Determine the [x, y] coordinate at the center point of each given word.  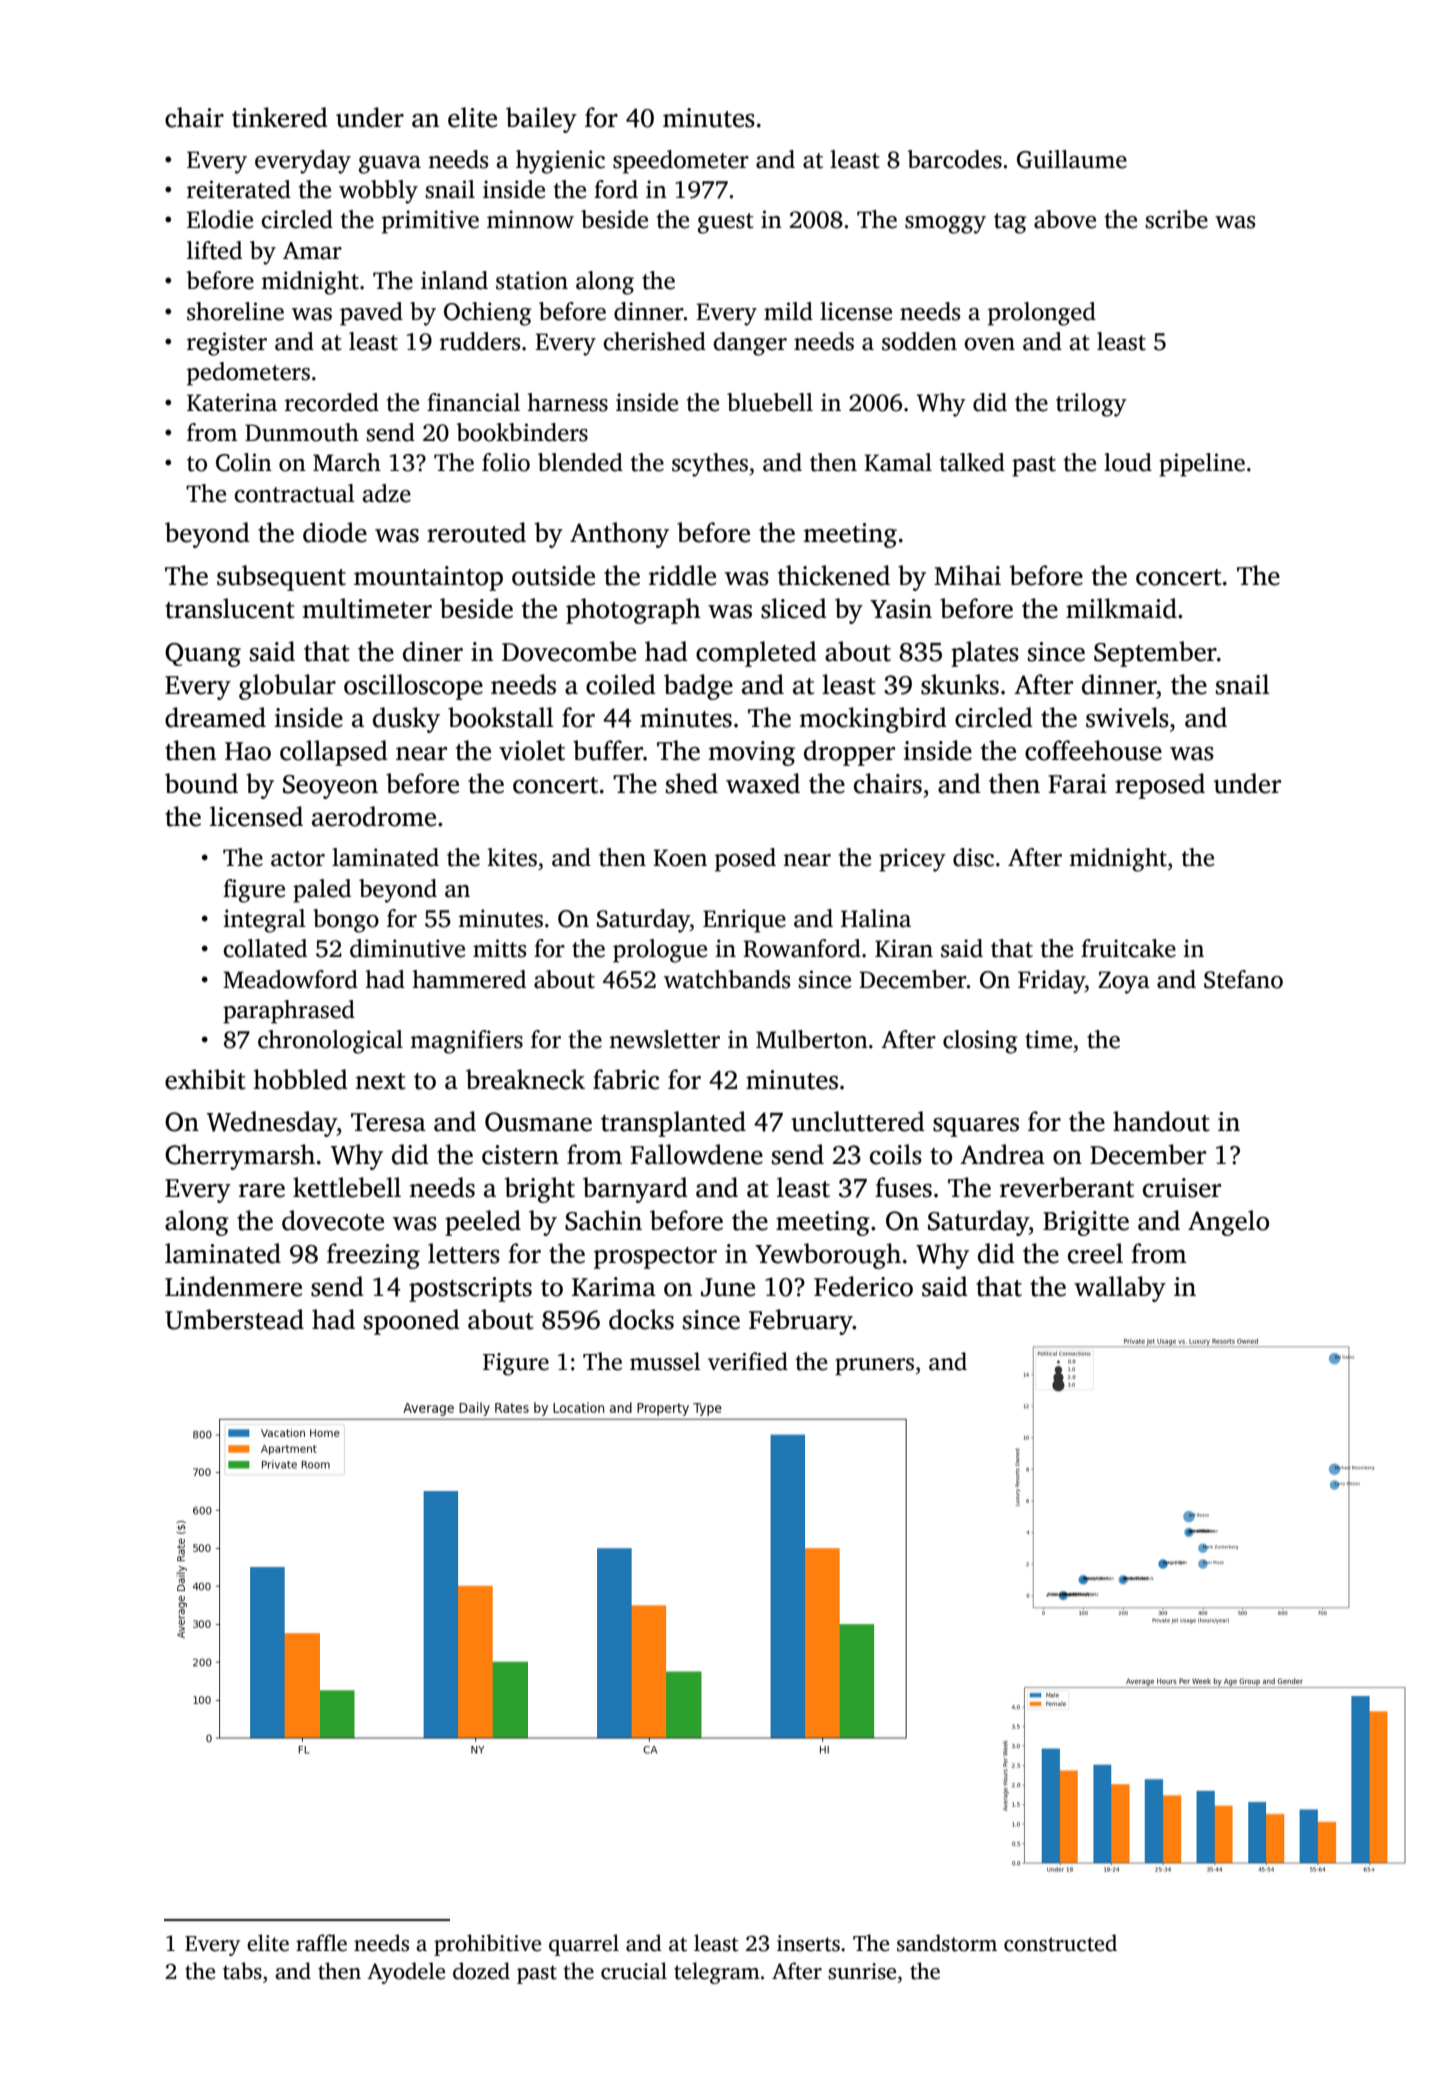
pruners [874, 1366]
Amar [312, 251]
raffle [321, 1943]
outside [553, 575]
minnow [530, 219]
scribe [1176, 219]
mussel [665, 1361]
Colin [244, 462]
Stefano [1243, 979]
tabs [242, 1971]
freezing [373, 1256]
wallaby [1120, 1289]
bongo [346, 921]
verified [748, 1361]
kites [512, 857]
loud [1128, 462]
